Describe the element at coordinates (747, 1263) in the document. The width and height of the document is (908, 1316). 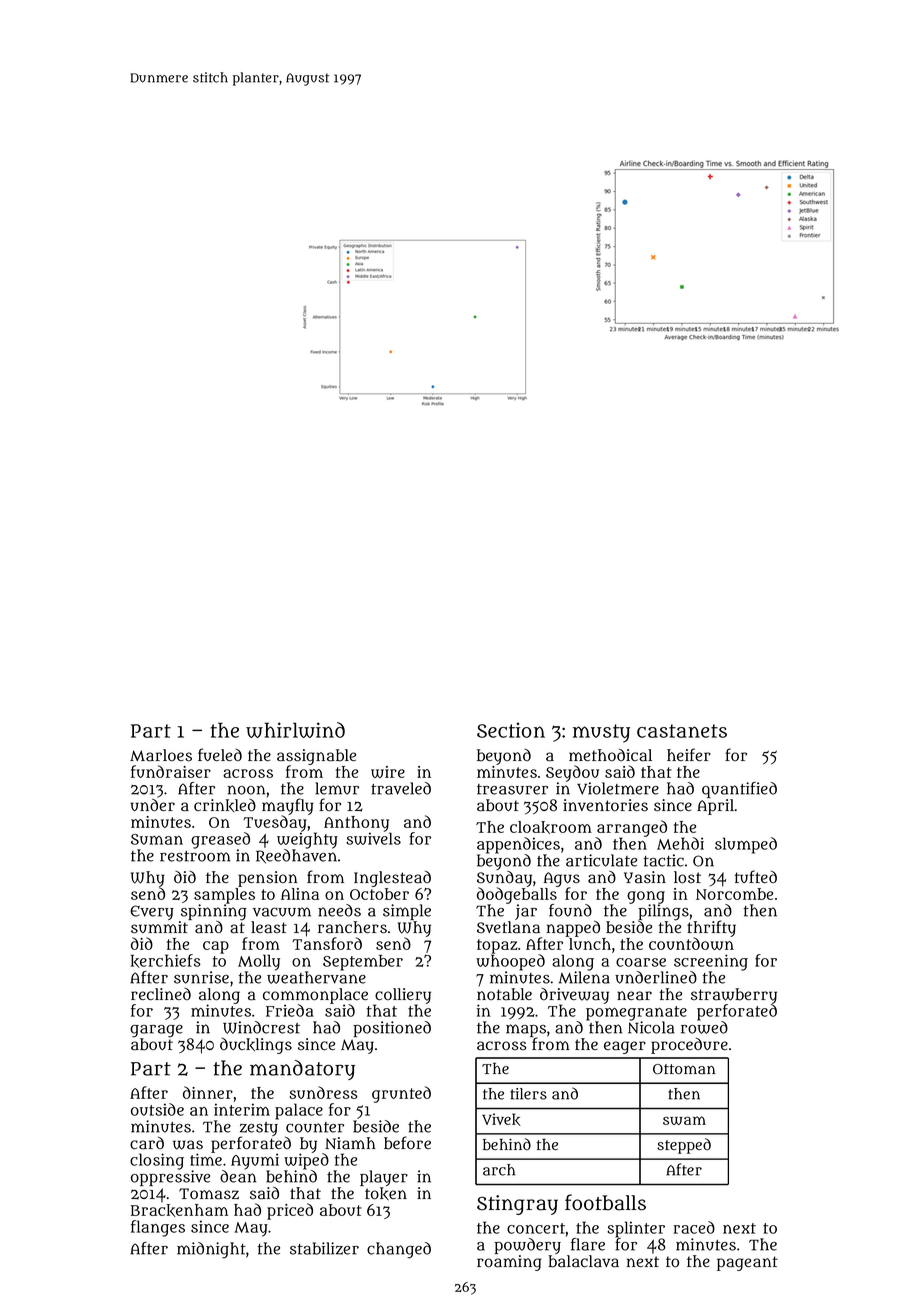
I see `pageant` at that location.
